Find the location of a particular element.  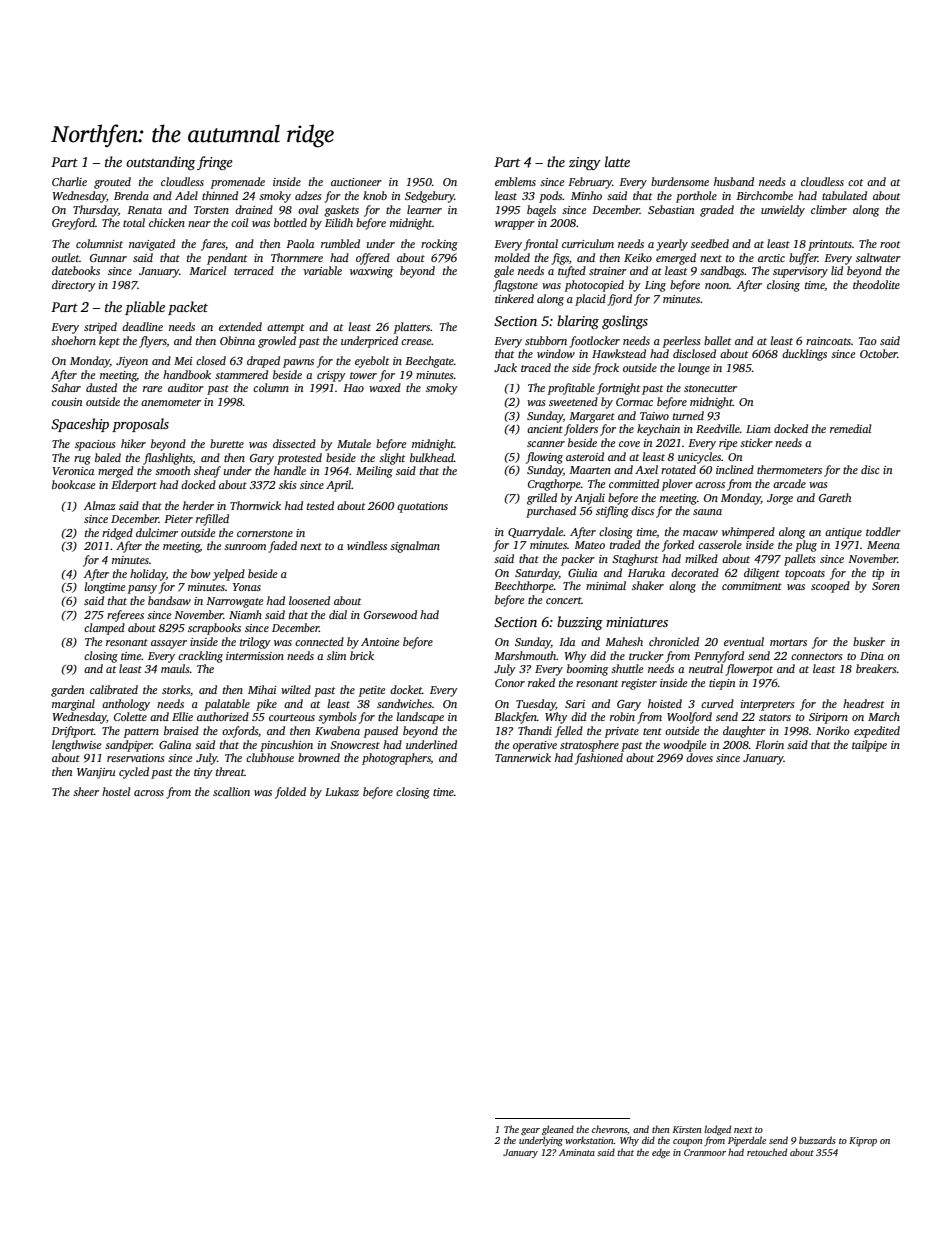

emblems is located at coordinates (515, 181).
